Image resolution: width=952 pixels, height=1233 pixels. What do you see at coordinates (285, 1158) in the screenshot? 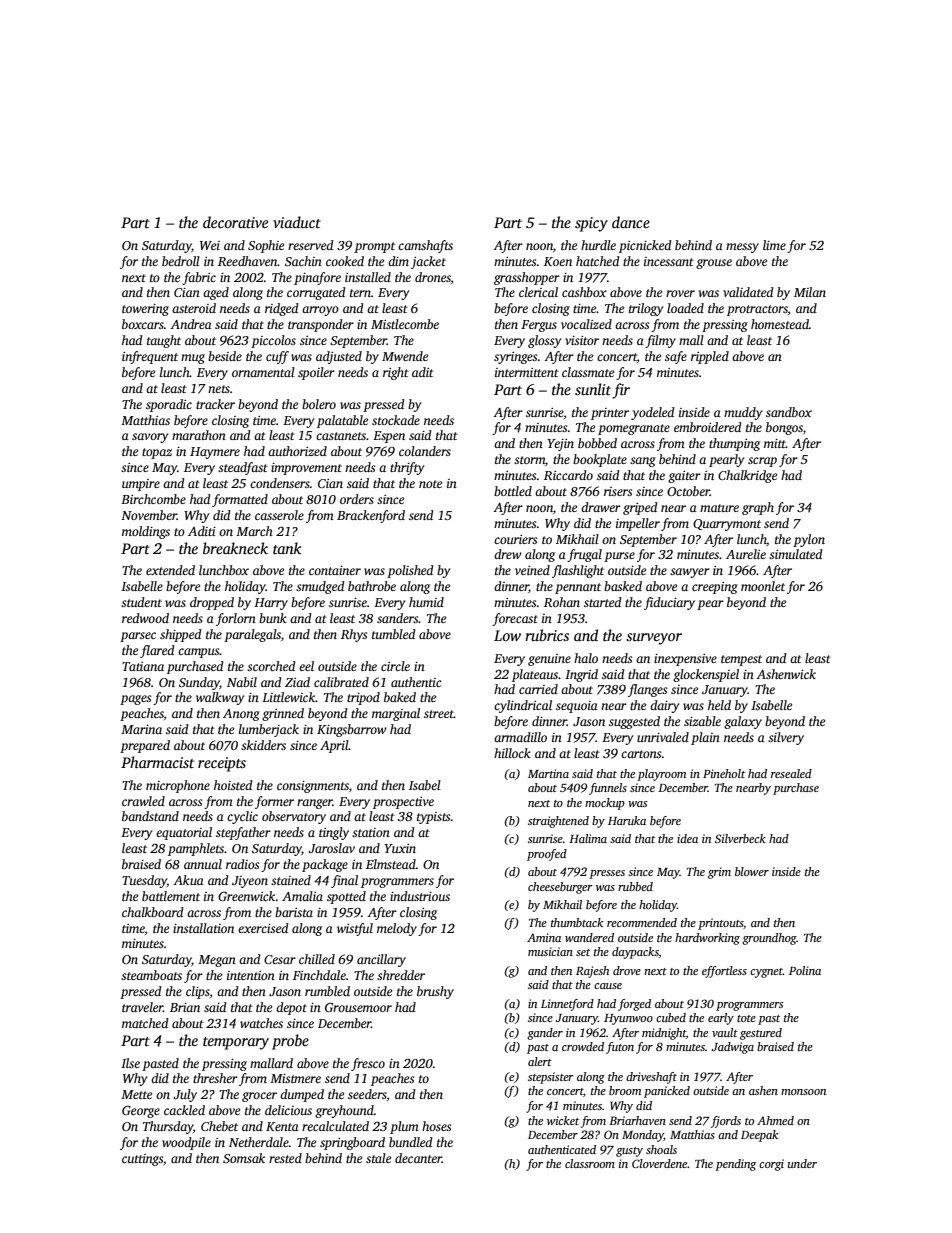
I see `rested` at bounding box center [285, 1158].
